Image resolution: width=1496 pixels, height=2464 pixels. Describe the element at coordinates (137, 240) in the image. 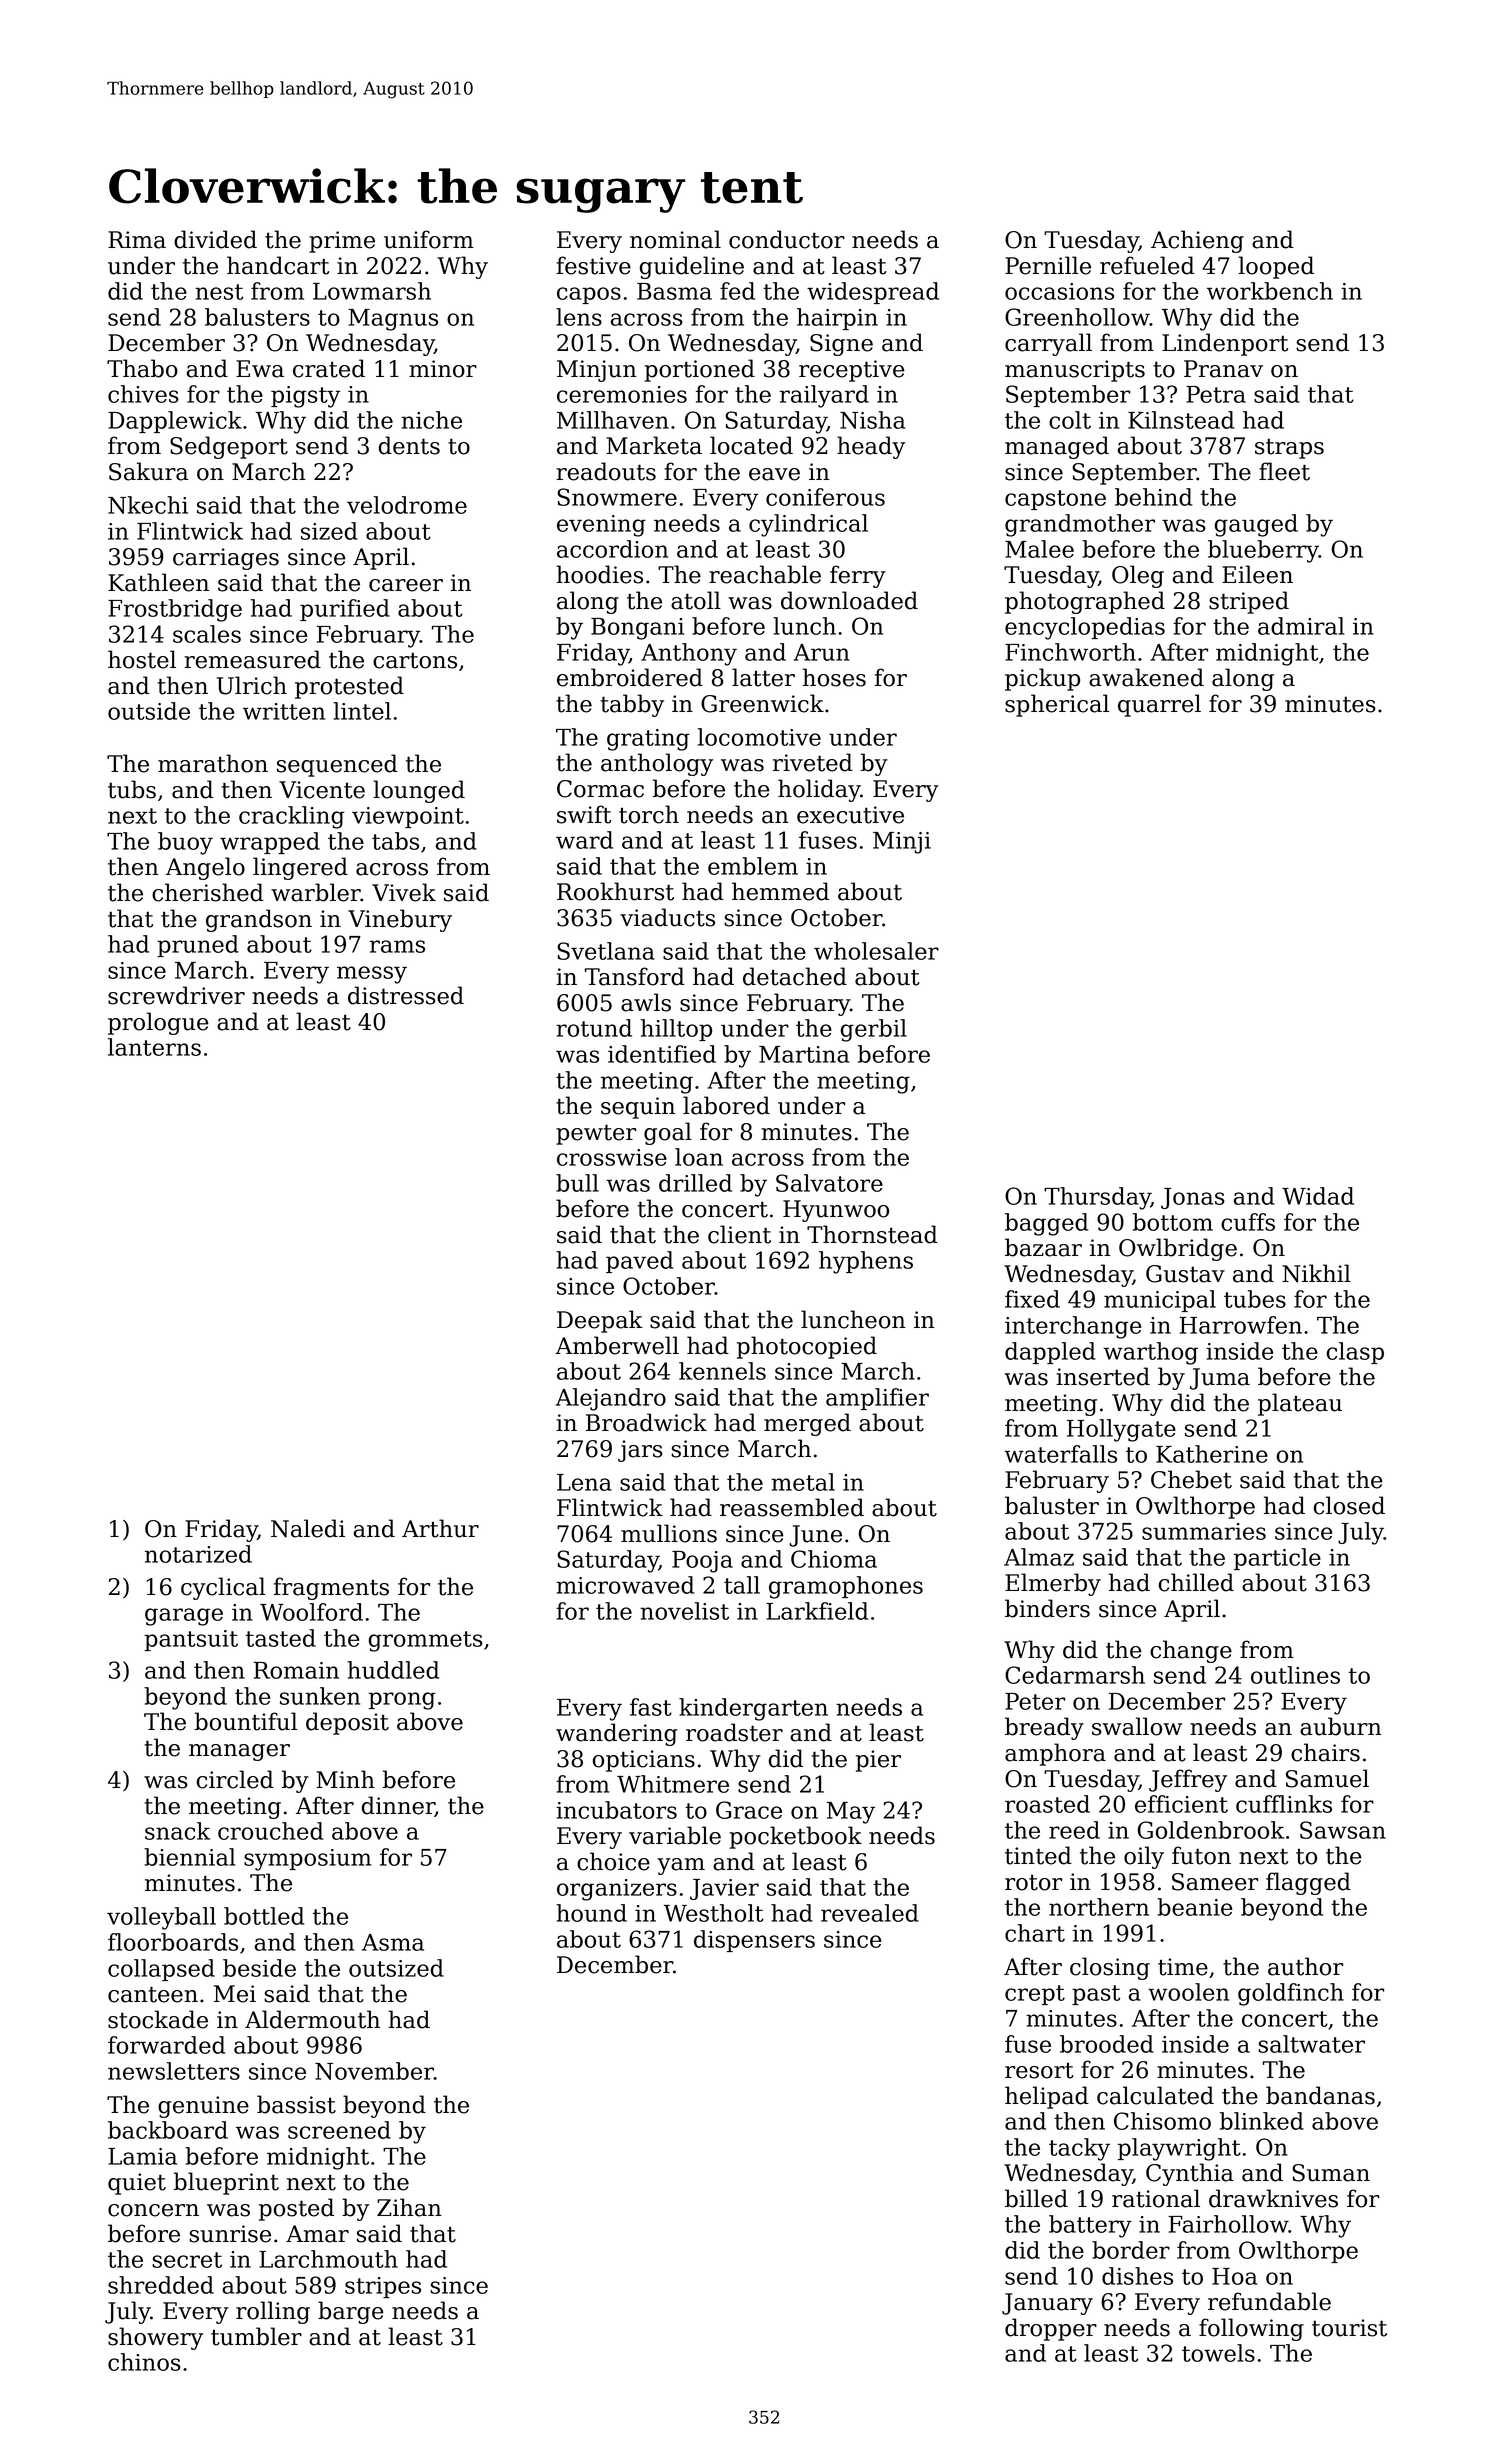

I see `Rima` at that location.
